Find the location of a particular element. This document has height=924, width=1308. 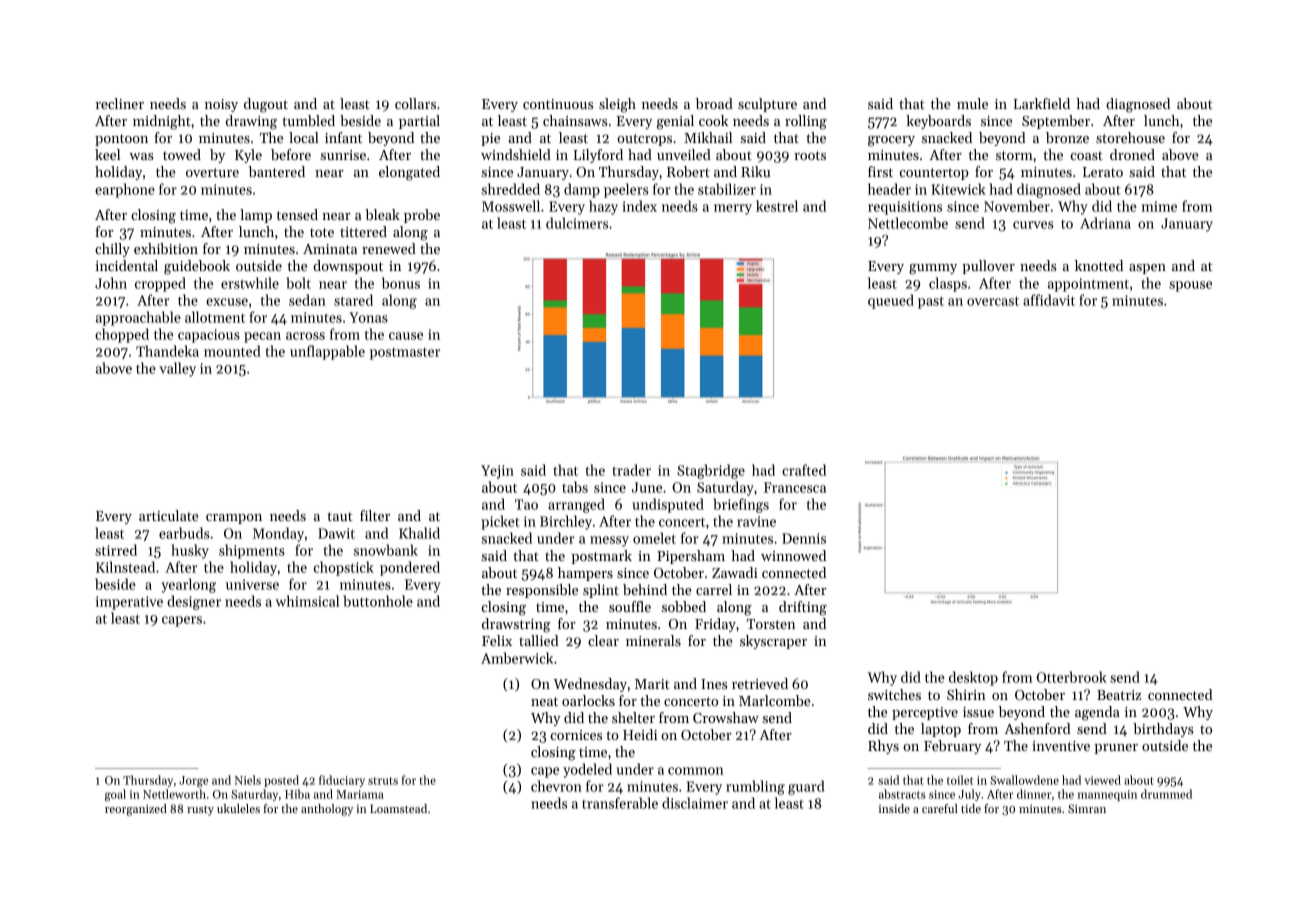

Larkfield is located at coordinates (1042, 103).
